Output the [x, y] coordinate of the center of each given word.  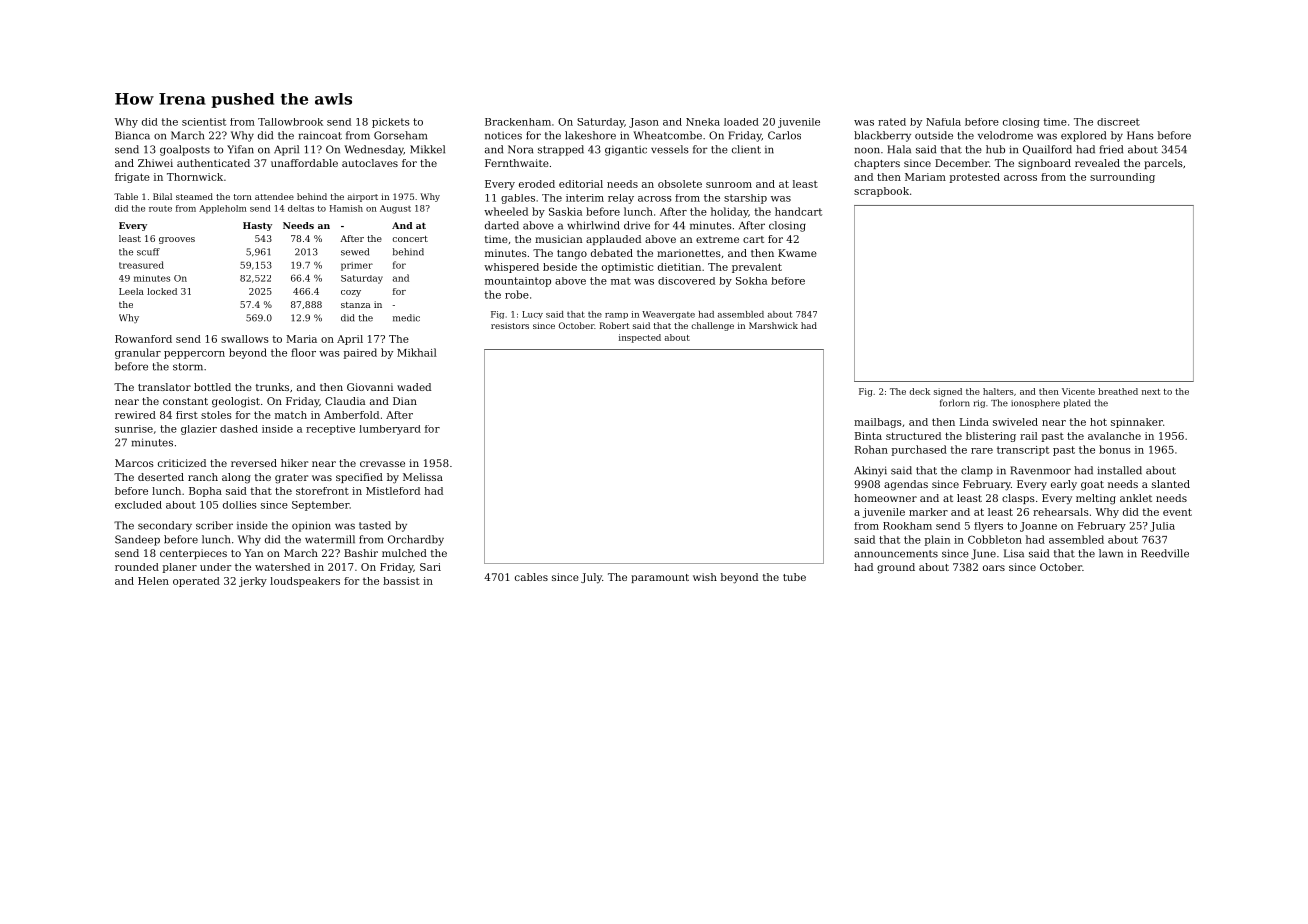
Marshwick [773, 325]
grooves [177, 240]
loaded [741, 122]
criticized [182, 463]
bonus [1114, 449]
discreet [1118, 122]
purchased [919, 450]
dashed [239, 429]
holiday [729, 212]
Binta [868, 436]
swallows [245, 339]
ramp [616, 316]
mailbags [878, 423]
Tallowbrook [290, 122]
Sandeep [137, 540]
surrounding [1122, 178]
